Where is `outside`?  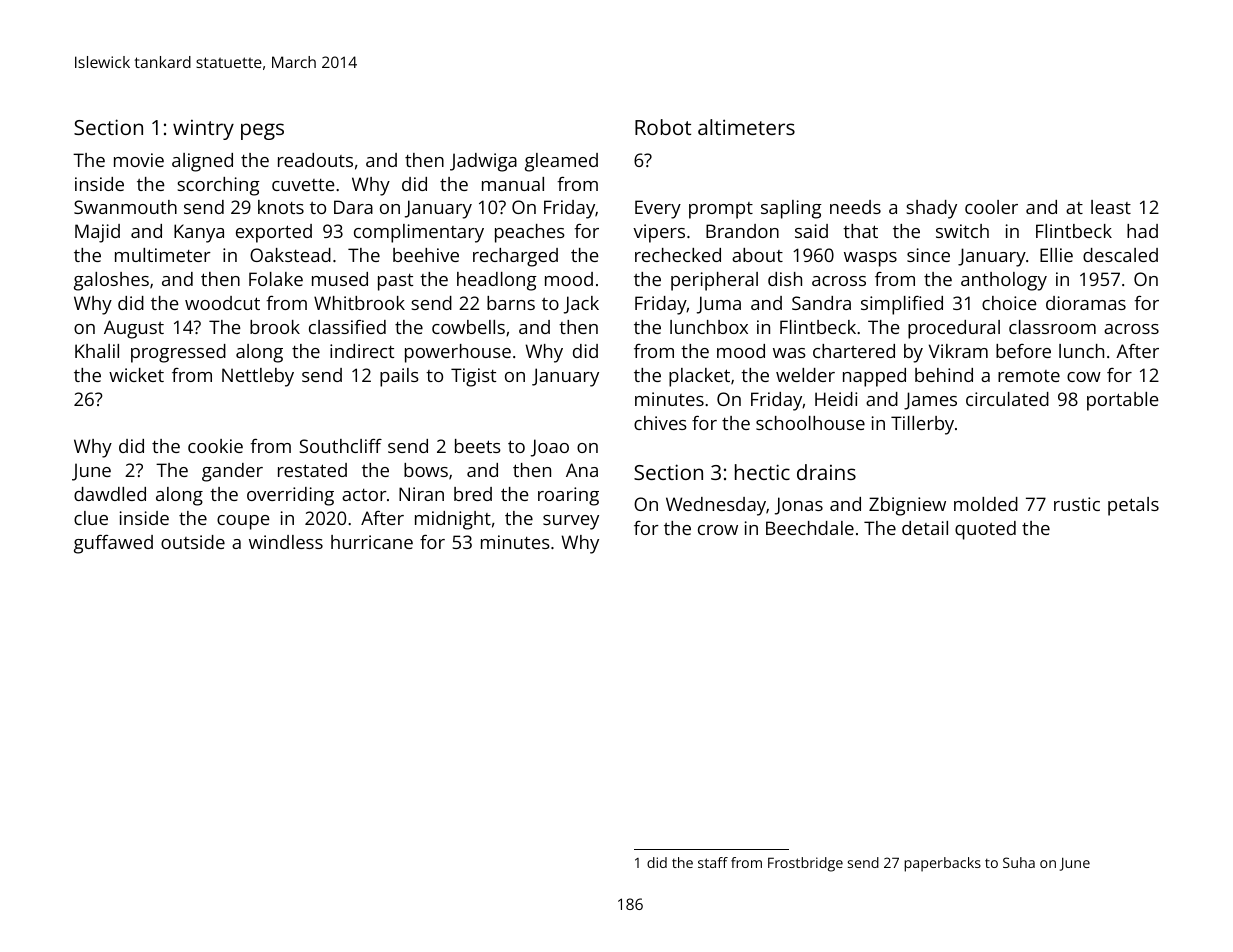 outside is located at coordinates (193, 542).
